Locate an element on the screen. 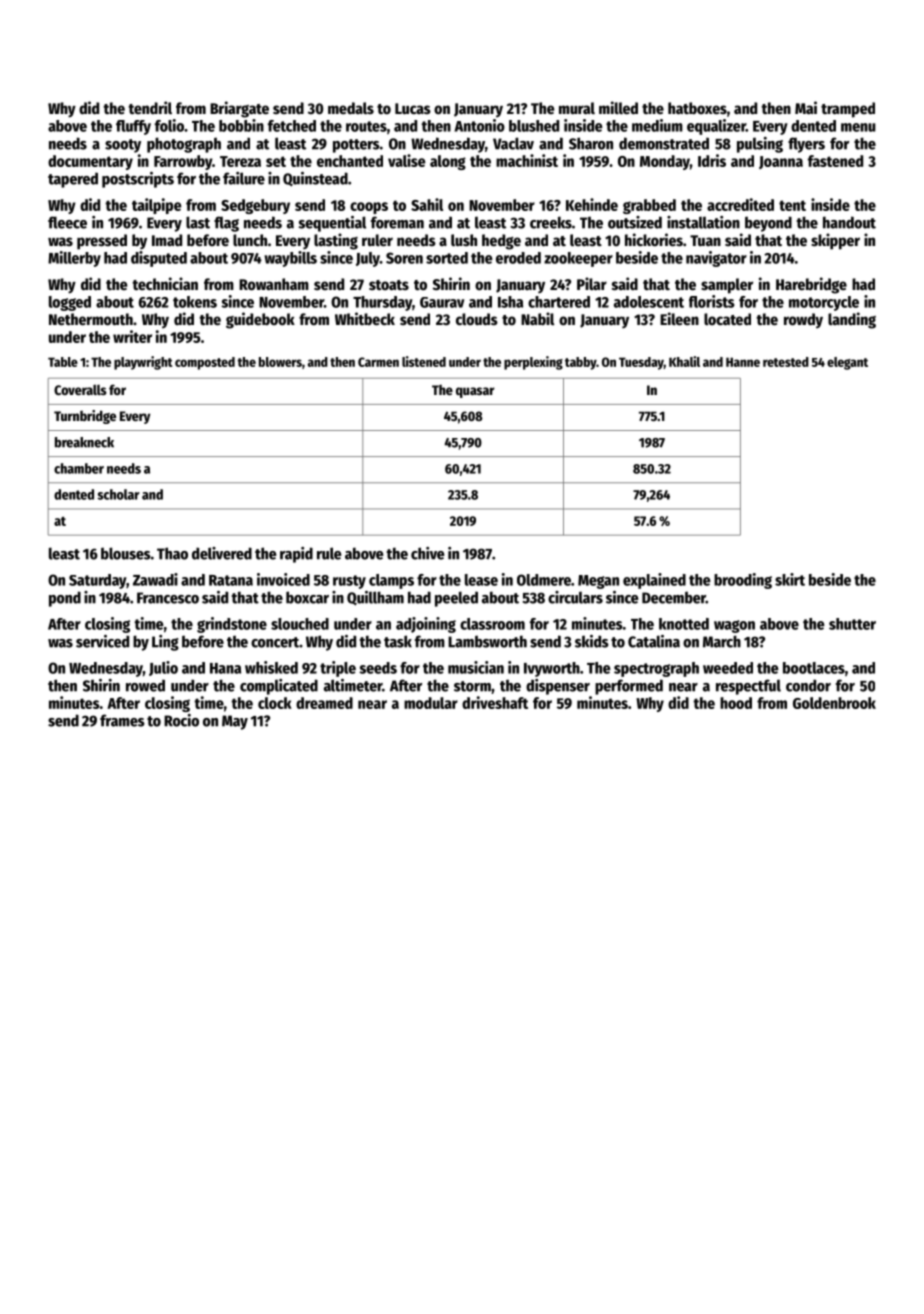 The height and width of the screenshot is (1314, 924). pond is located at coordinates (65, 599).
